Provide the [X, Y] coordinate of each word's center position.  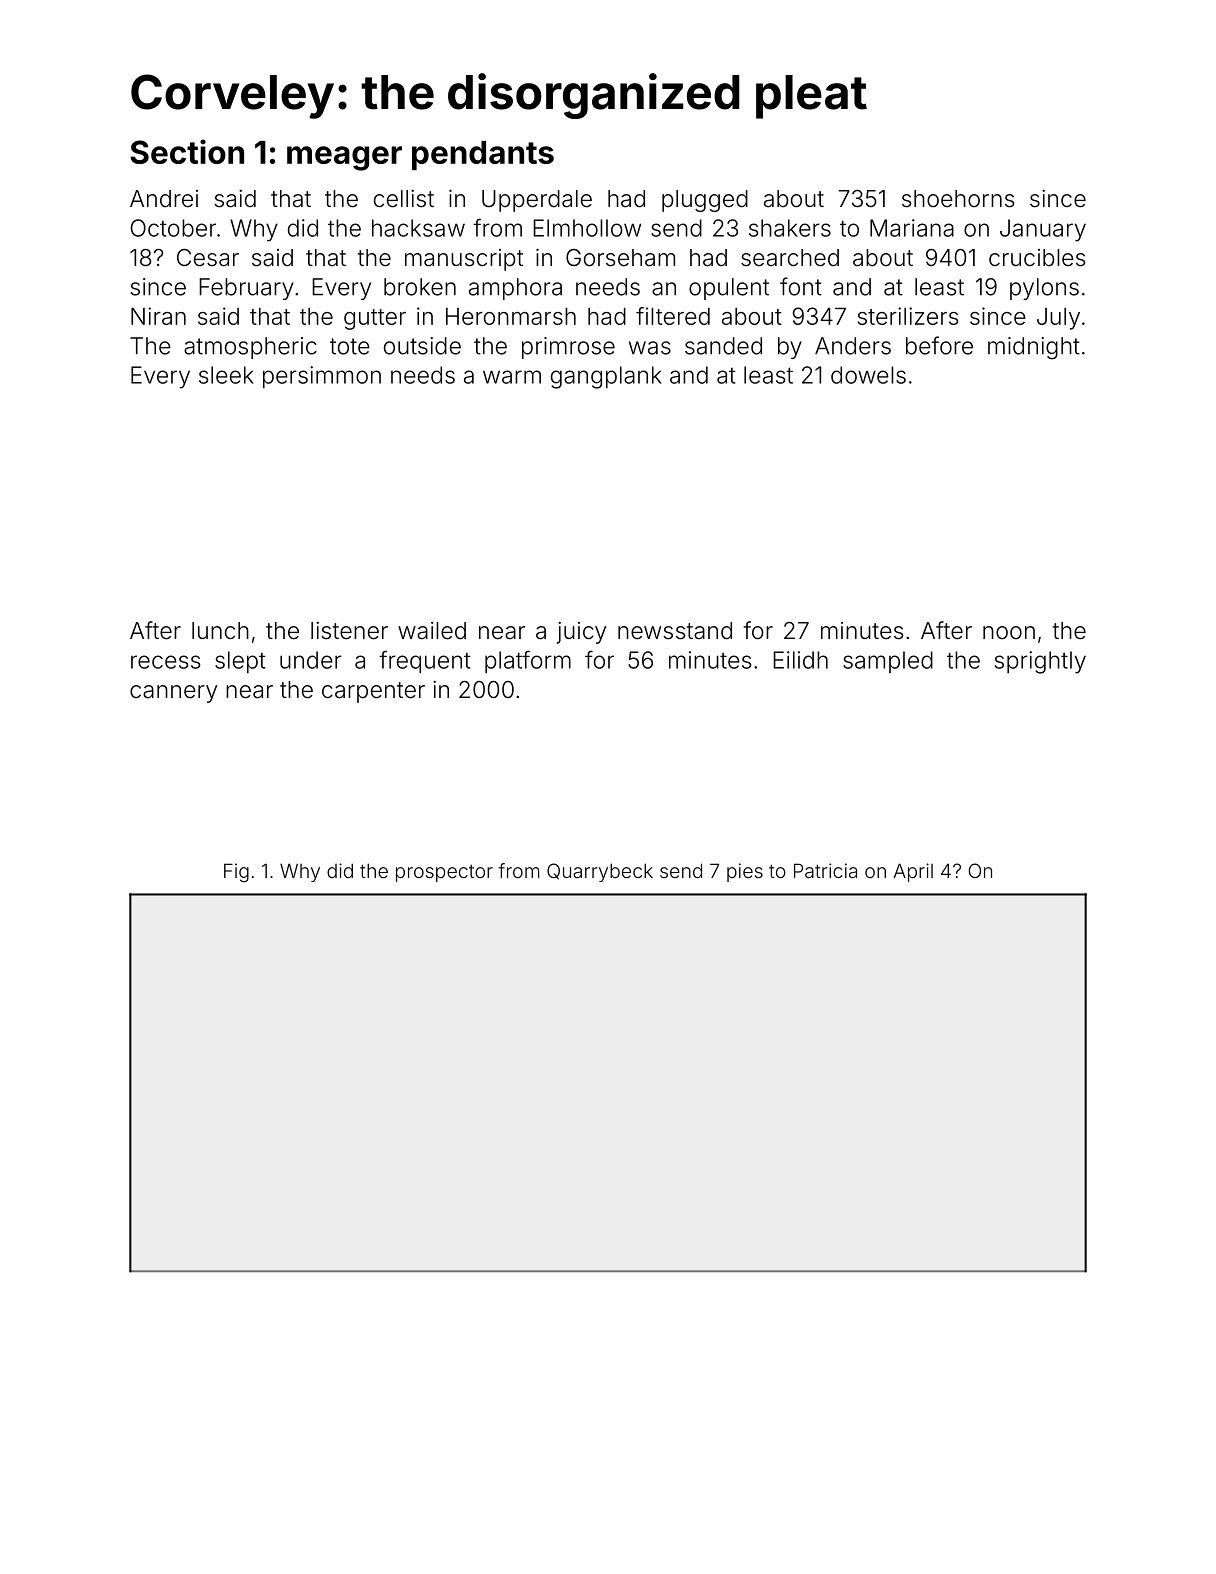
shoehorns [958, 199]
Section [187, 151]
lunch [220, 630]
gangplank [606, 377]
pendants [483, 155]
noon [1009, 633]
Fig [236, 872]
